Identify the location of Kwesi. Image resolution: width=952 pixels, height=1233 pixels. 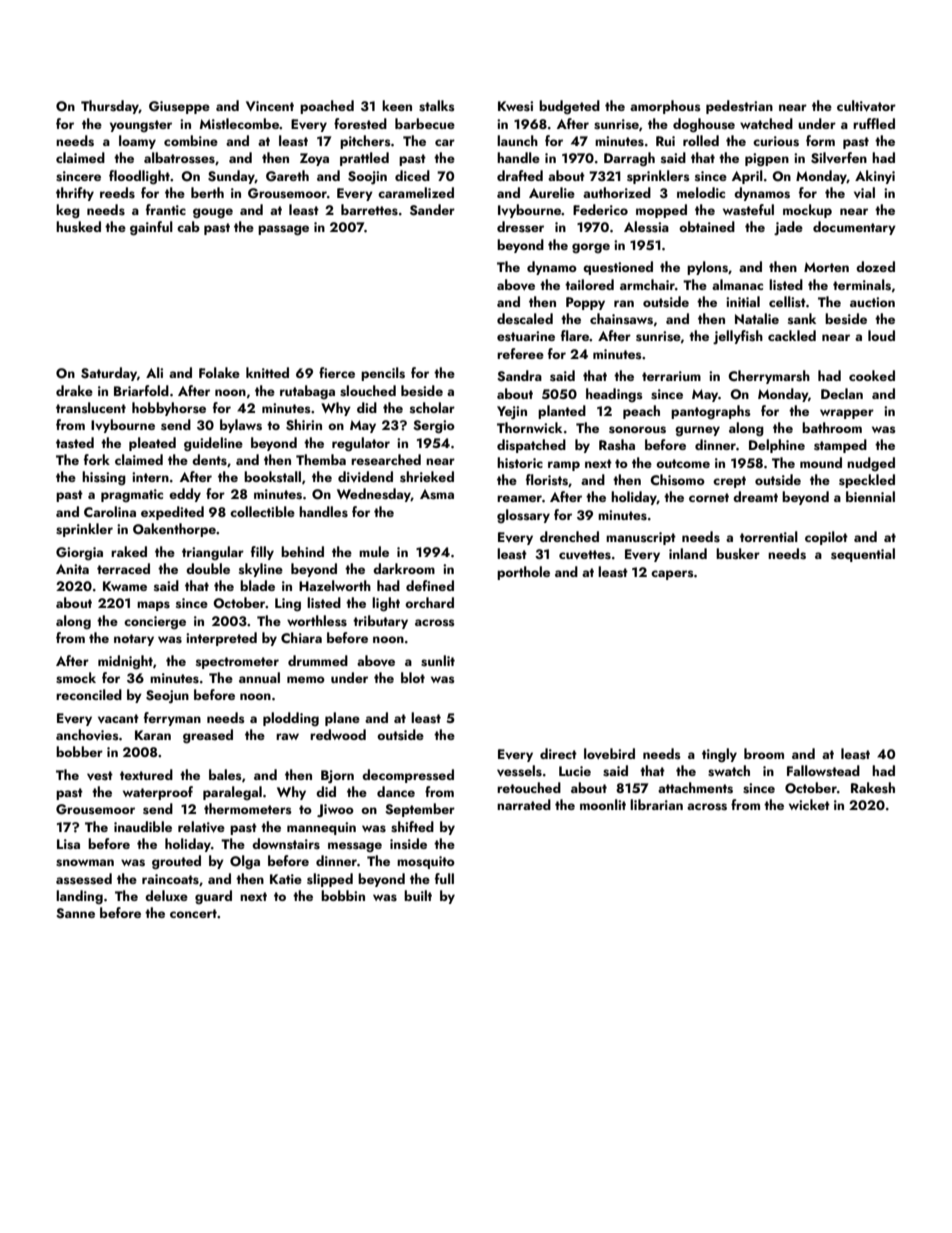
(515, 106).
